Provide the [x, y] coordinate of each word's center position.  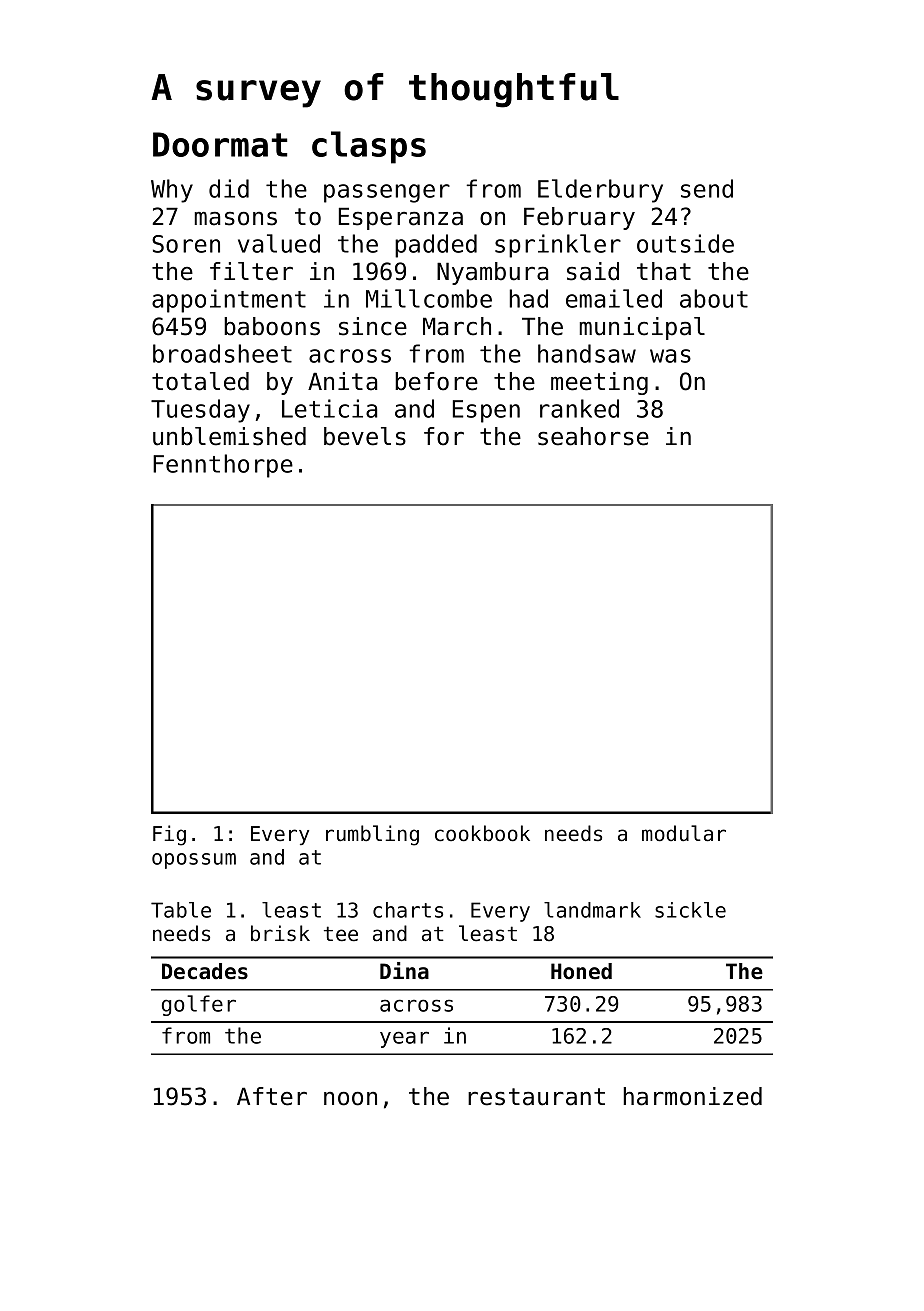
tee [341, 934]
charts [408, 910]
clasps [369, 147]
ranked [579, 408]
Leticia [329, 408]
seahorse [593, 436]
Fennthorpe [223, 466]
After [272, 1096]
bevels [365, 436]
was [670, 356]
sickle [690, 910]
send [707, 188]
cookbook [482, 833]
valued [279, 243]
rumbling [372, 835]
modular [684, 833]
